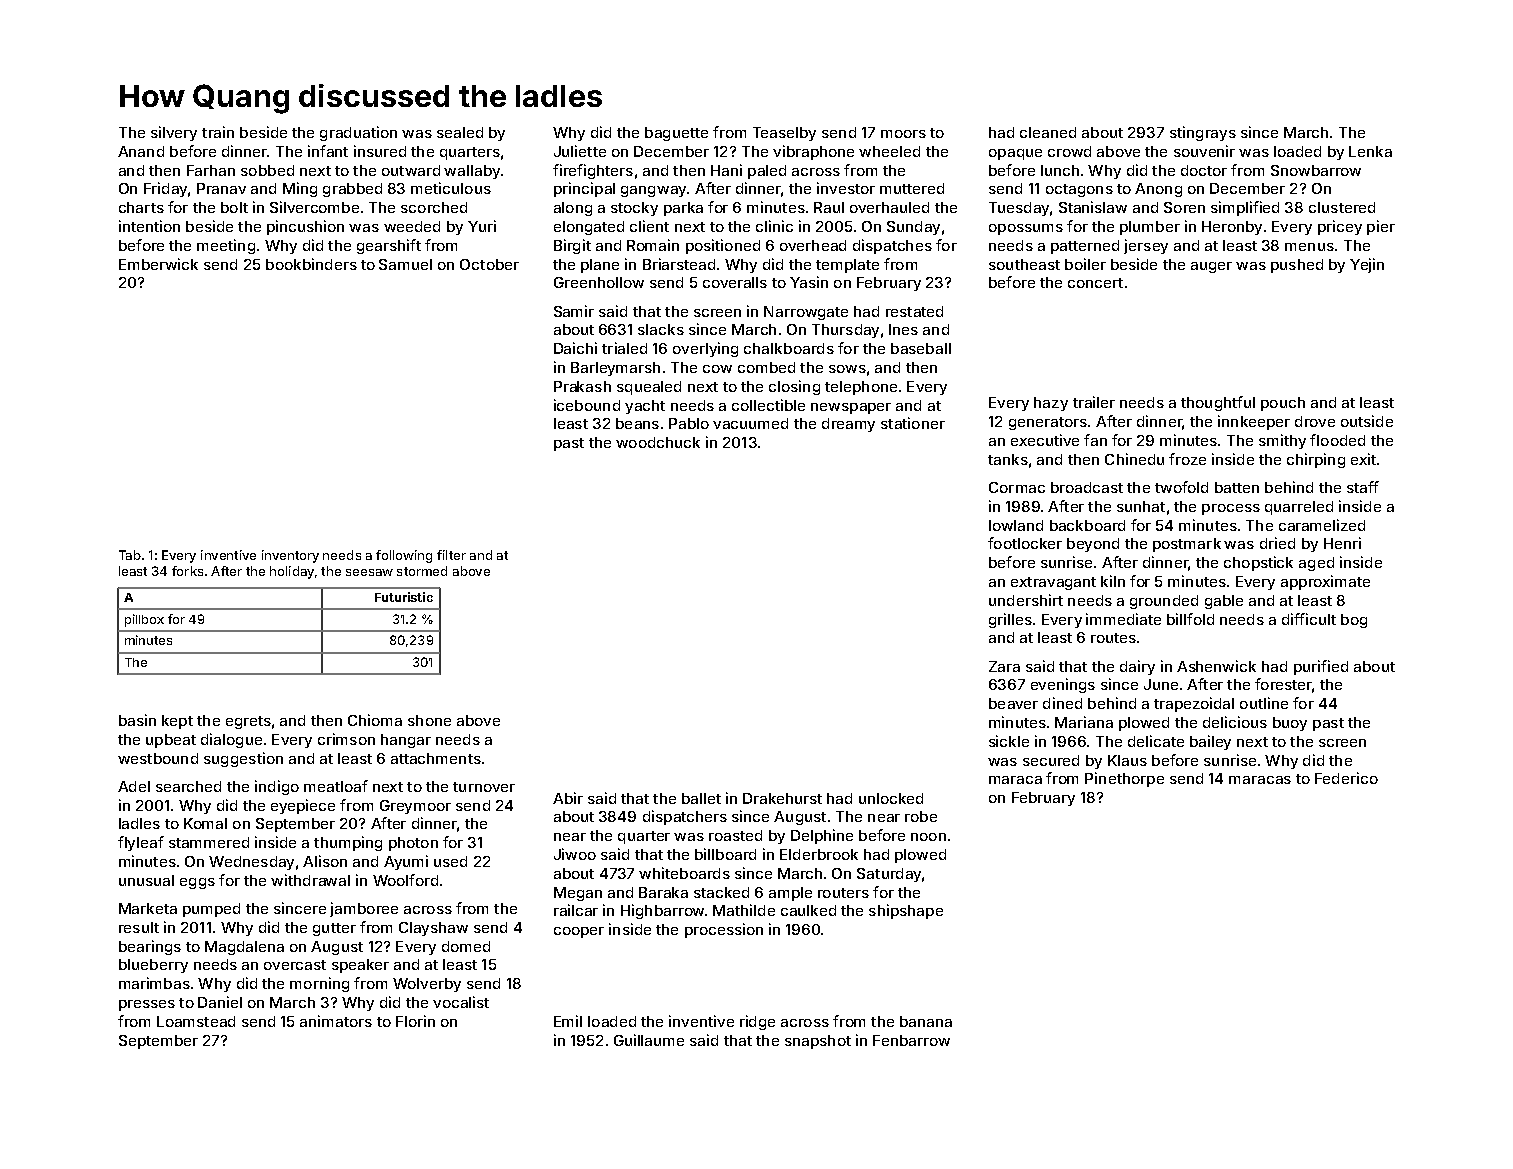  What do you see at coordinates (187, 571) in the page?
I see `forks` at bounding box center [187, 571].
